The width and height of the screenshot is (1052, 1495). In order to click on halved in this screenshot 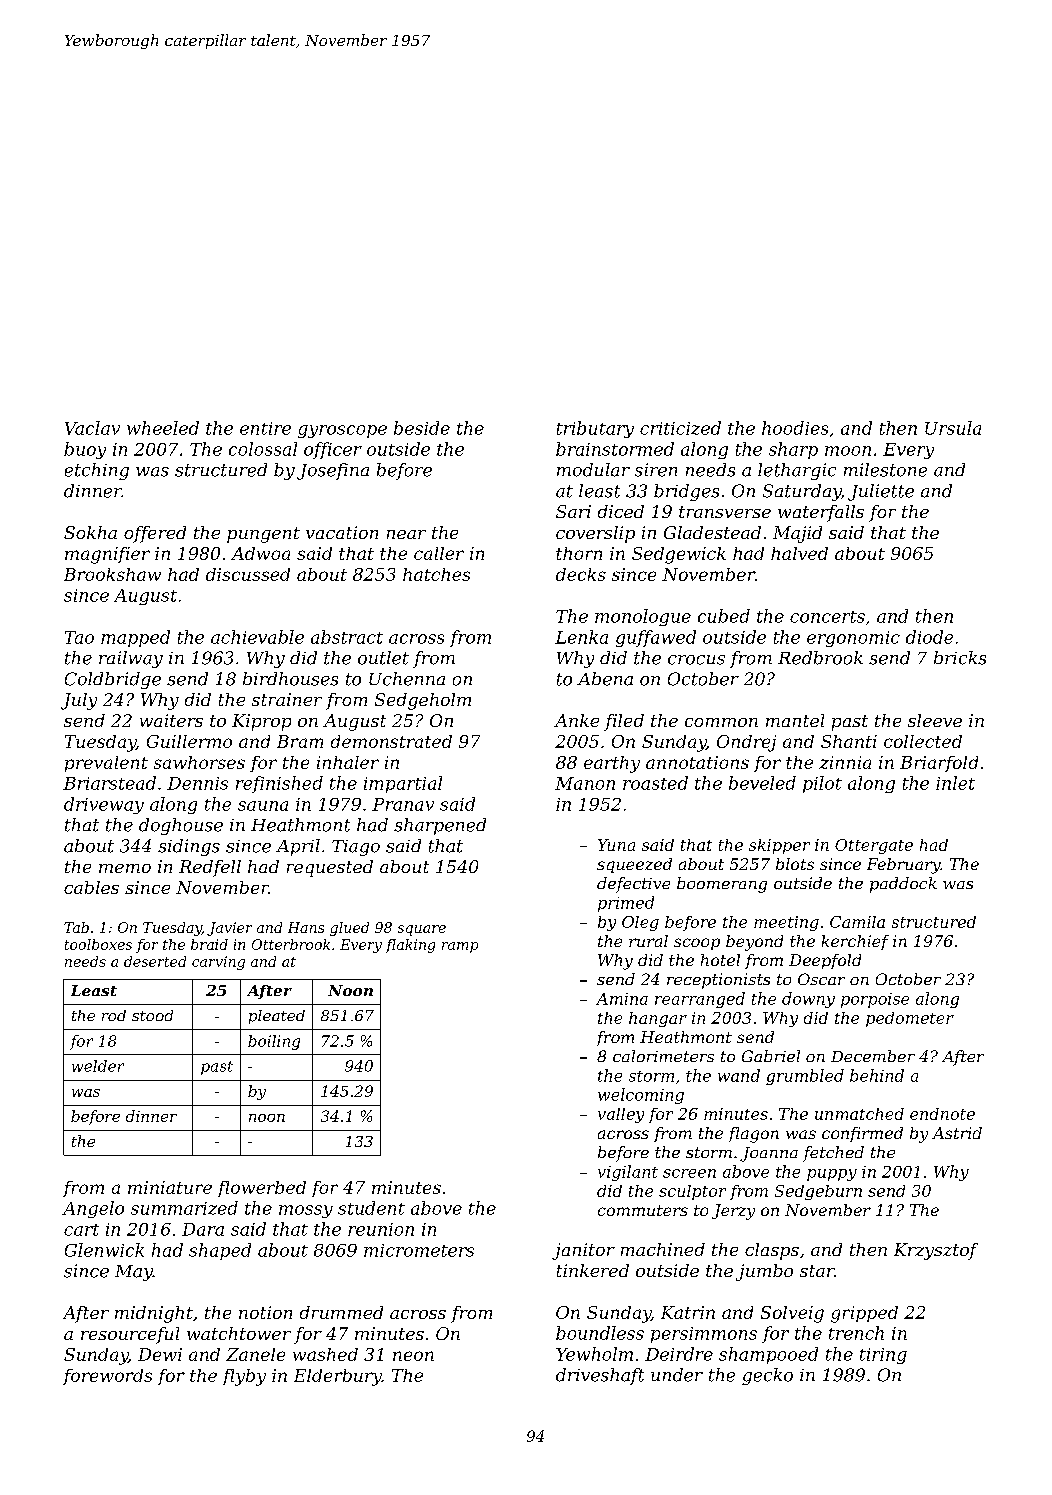, I will do `click(799, 553)`.
